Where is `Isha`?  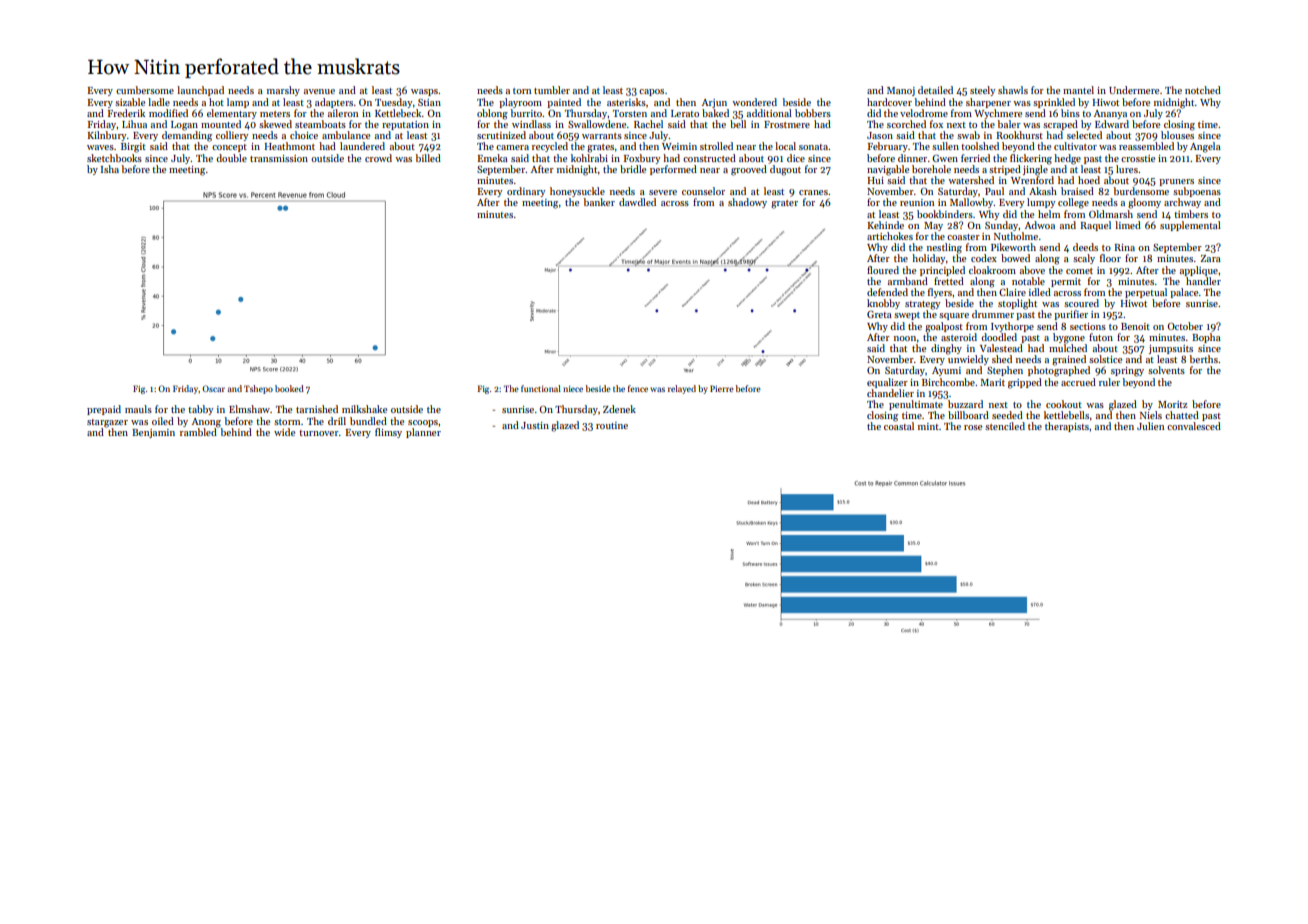 Isha is located at coordinates (110, 169).
